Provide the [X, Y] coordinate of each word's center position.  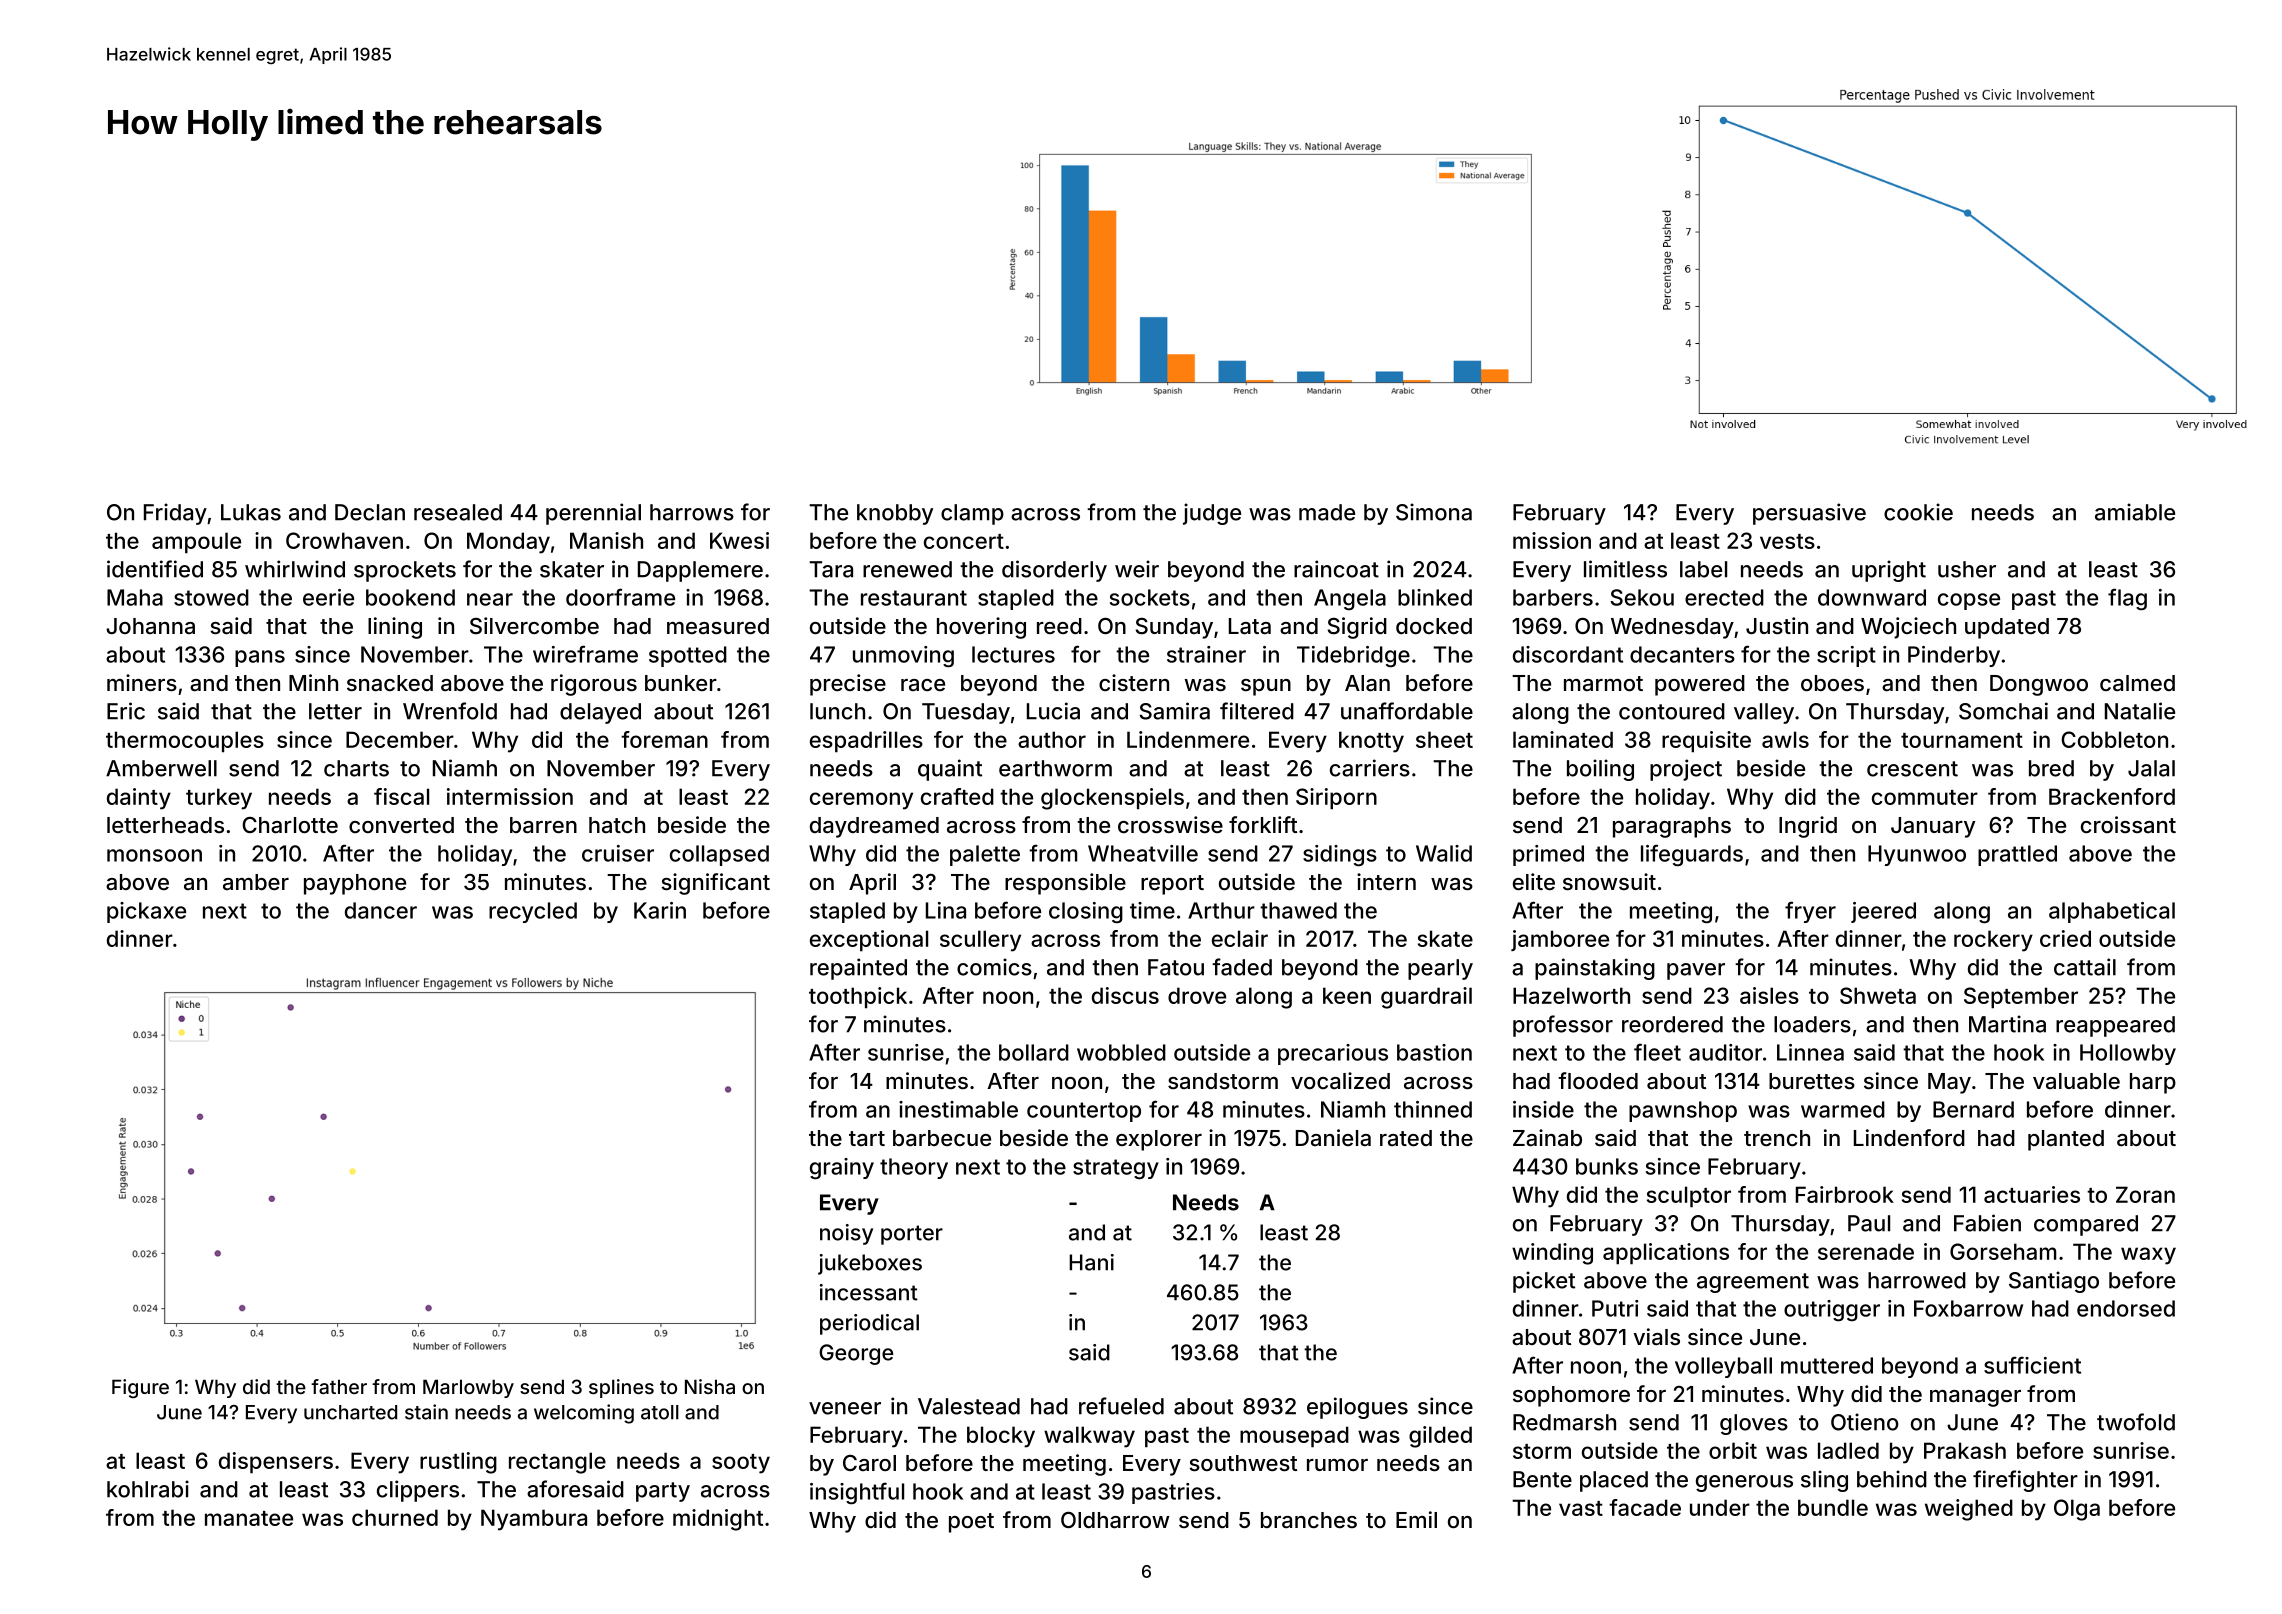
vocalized [1340, 1081]
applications [1666, 1254]
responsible [1065, 884]
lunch [837, 711]
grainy [842, 1169]
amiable [2135, 512]
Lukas [251, 512]
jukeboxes [870, 1264]
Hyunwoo [1917, 855]
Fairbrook [1845, 1194]
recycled [533, 912]
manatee [249, 1518]
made [1327, 512]
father [339, 1386]
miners [142, 682]
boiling [1600, 770]
